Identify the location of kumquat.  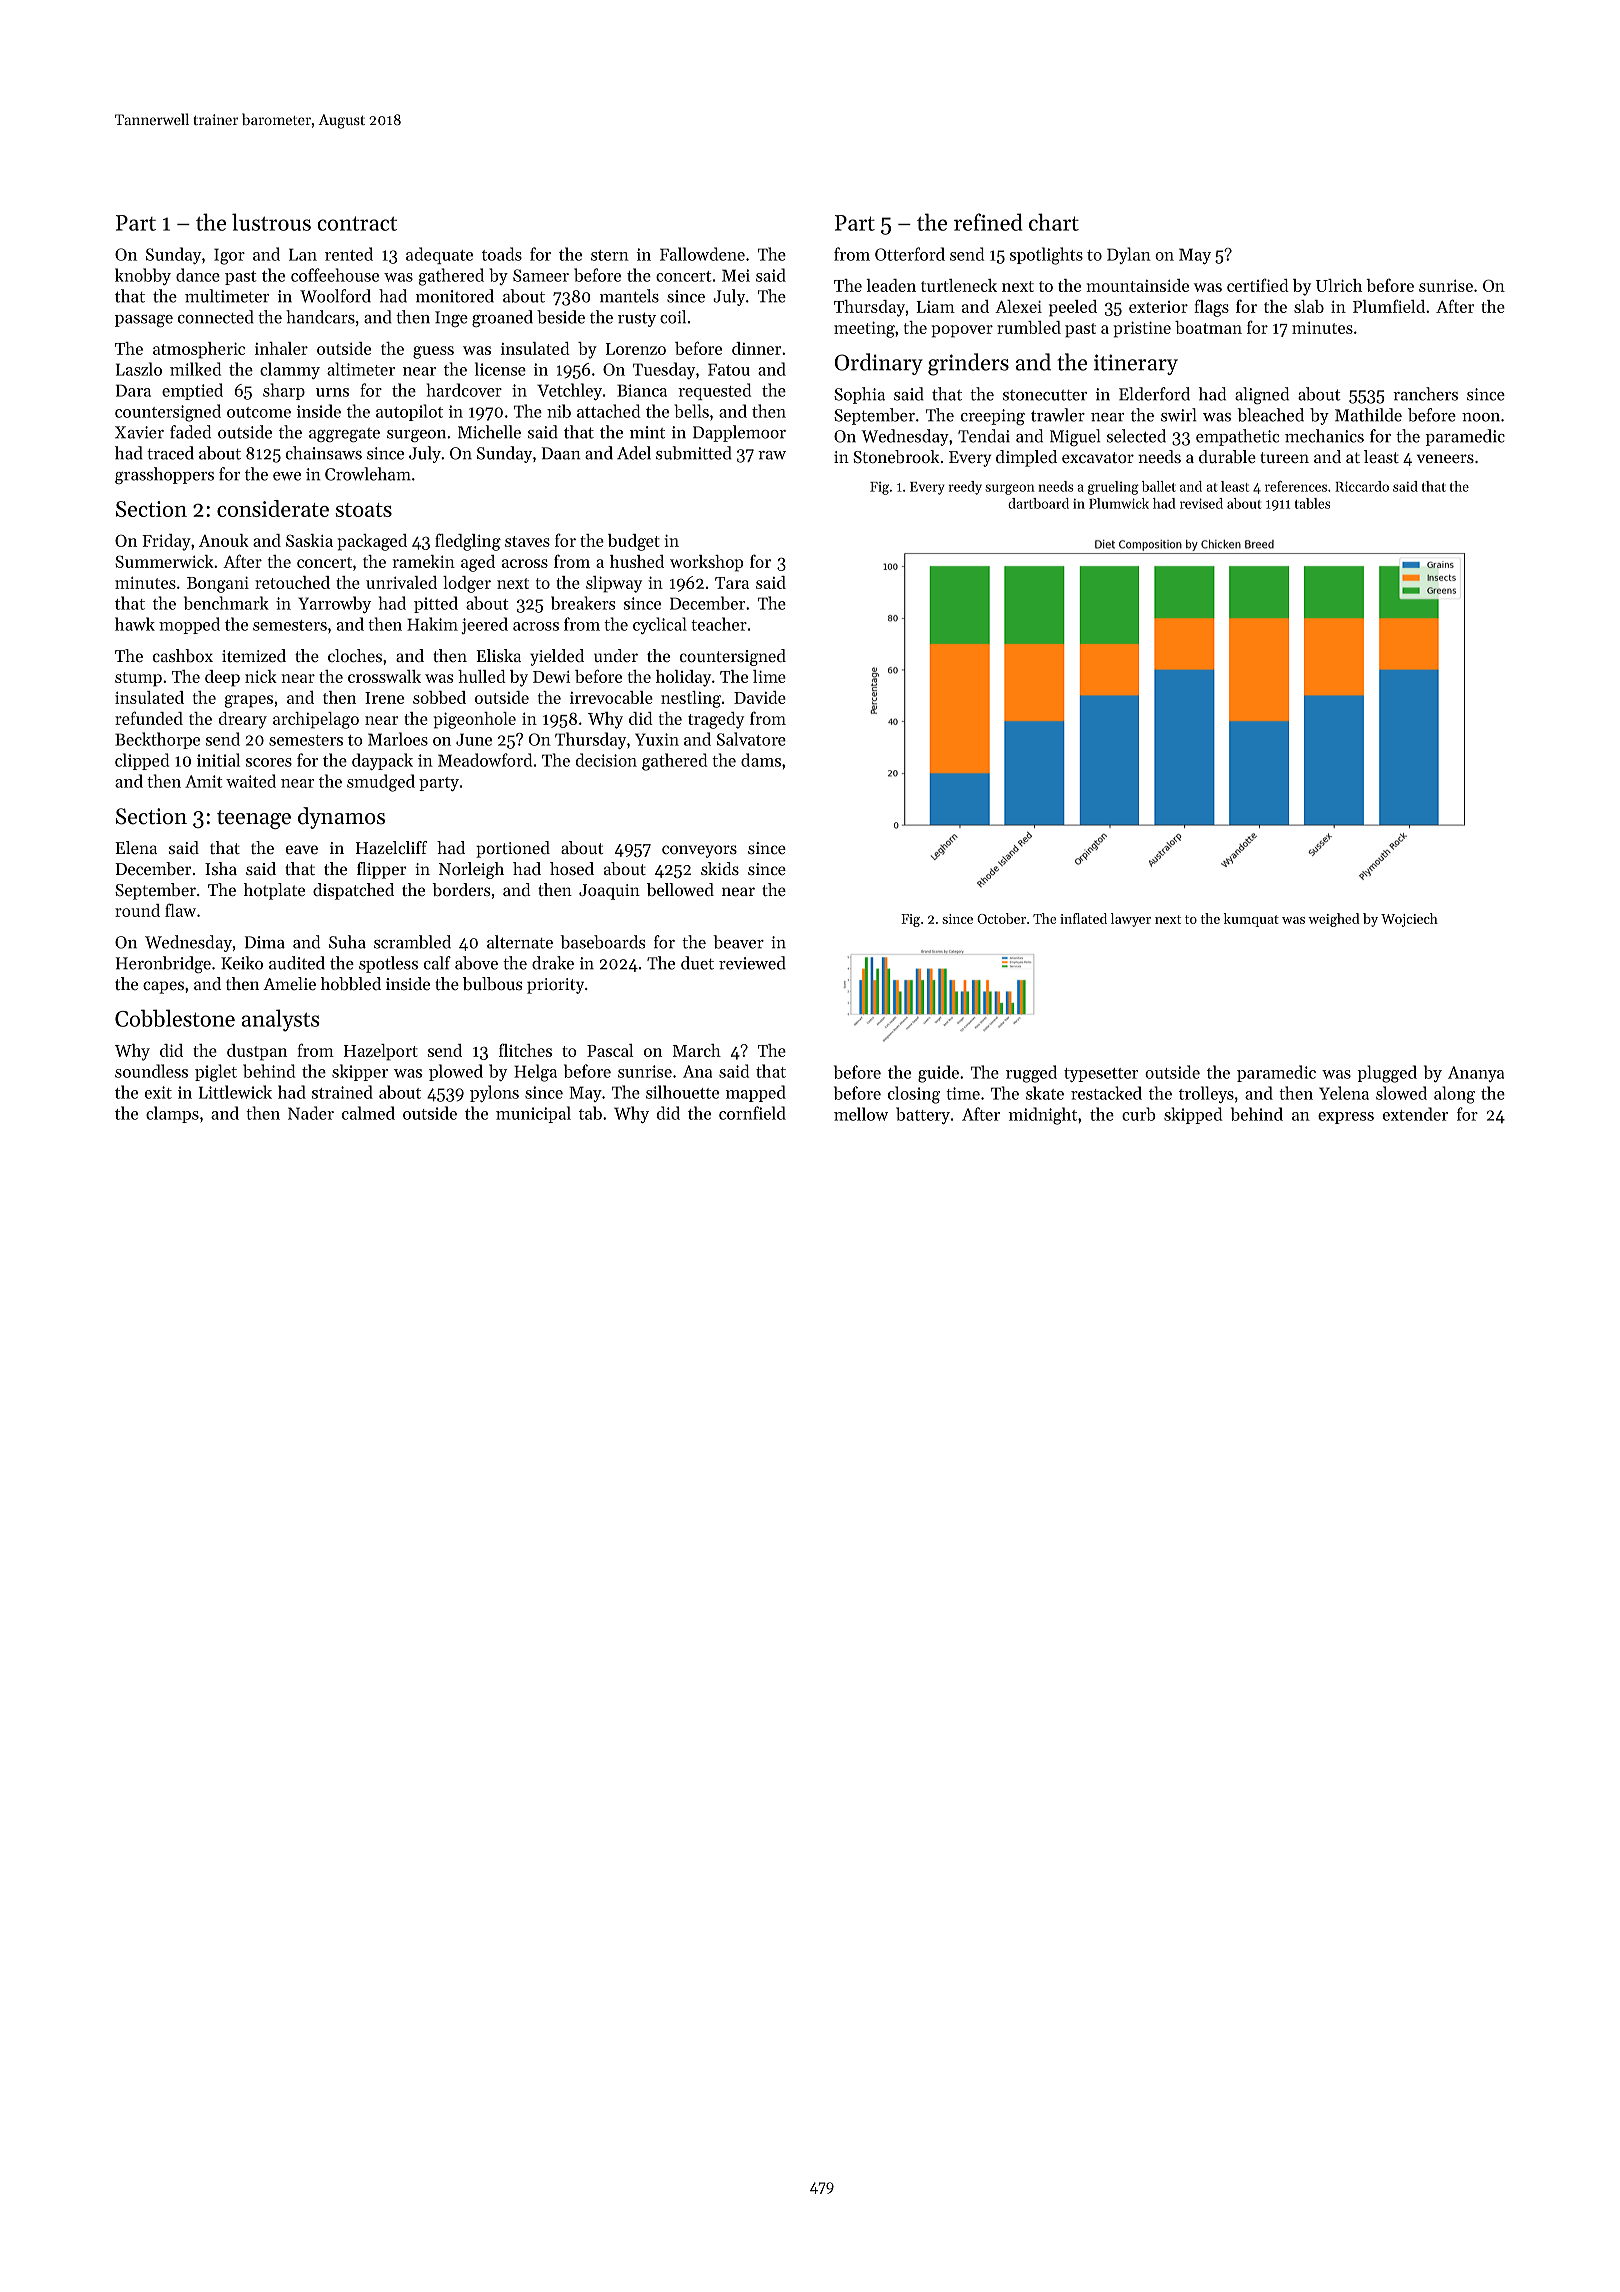
(1251, 920).
